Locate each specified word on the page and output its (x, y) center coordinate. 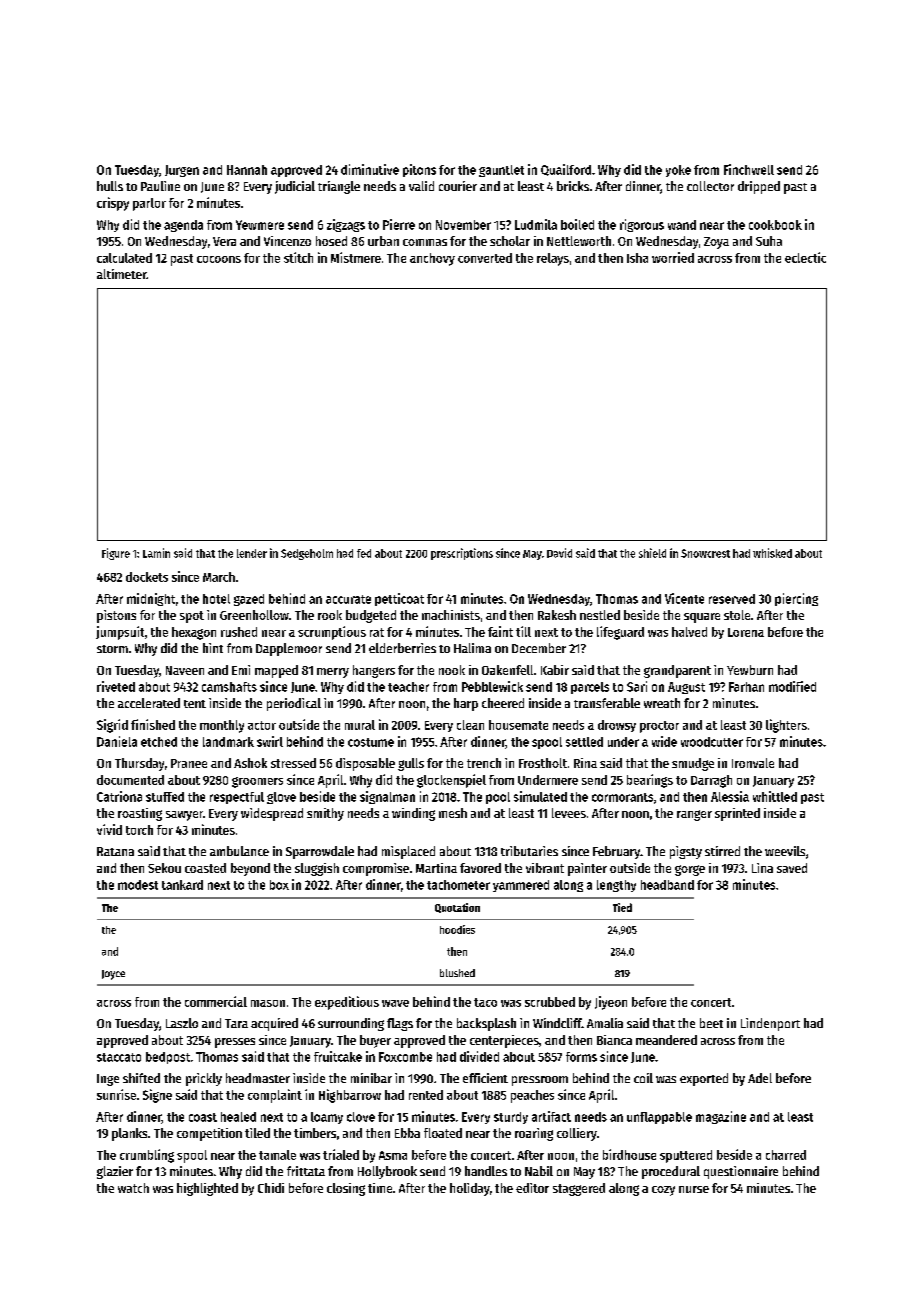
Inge (108, 1080)
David (559, 553)
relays (553, 259)
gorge (690, 870)
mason (268, 1003)
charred (786, 1155)
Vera (224, 241)
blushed (457, 973)
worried (673, 257)
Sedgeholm (307, 554)
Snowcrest (705, 553)
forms (581, 1057)
